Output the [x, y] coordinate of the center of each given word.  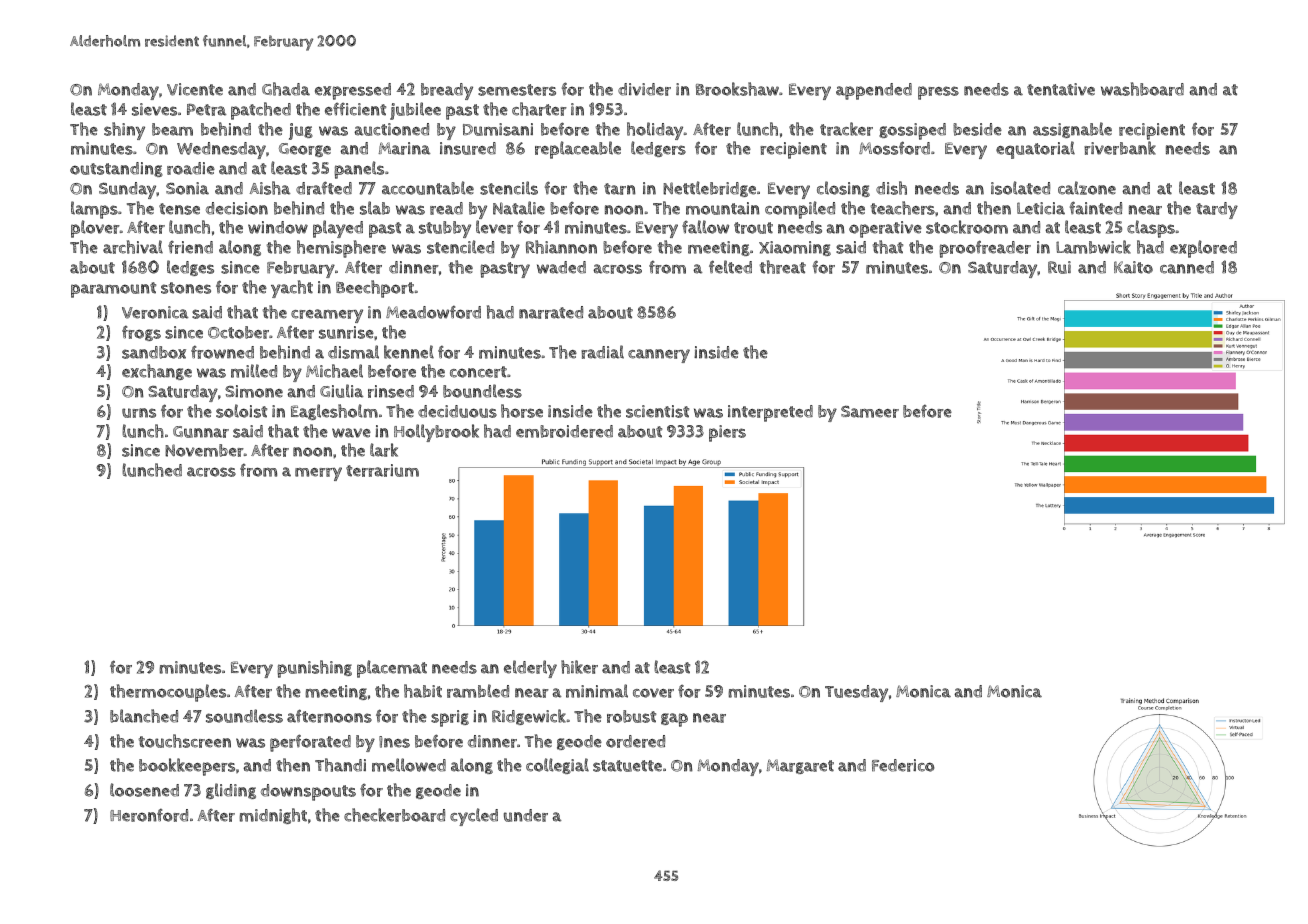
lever [494, 227]
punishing [314, 669]
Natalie [519, 208]
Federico [903, 765]
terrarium [382, 470]
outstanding [116, 169]
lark [384, 450]
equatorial [1035, 150]
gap [674, 720]
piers [727, 433]
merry [318, 474]
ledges [190, 268]
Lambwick [1093, 247]
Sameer [870, 411]
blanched [144, 716]
